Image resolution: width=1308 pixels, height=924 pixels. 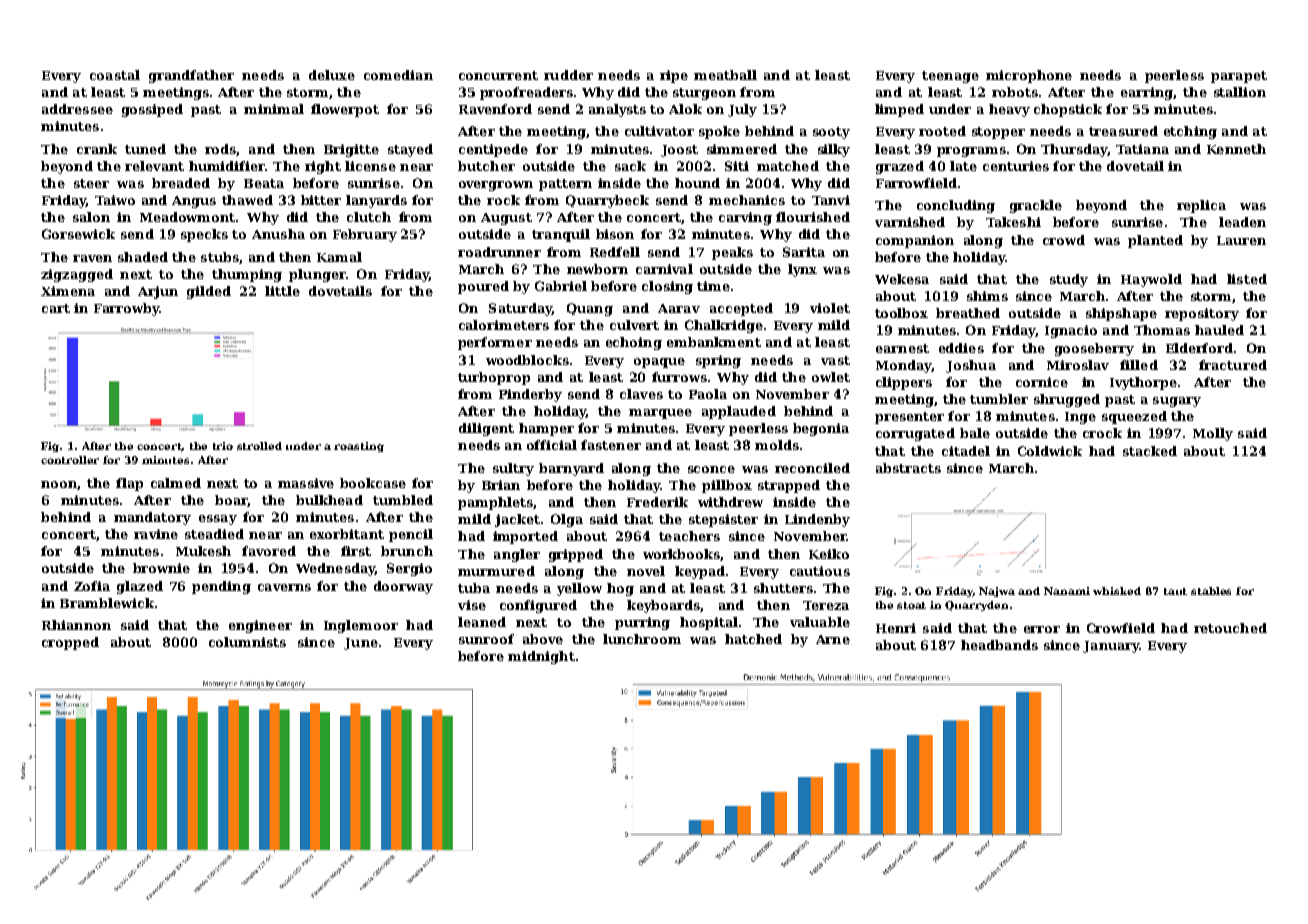 What do you see at coordinates (91, 217) in the page?
I see `salon` at bounding box center [91, 217].
